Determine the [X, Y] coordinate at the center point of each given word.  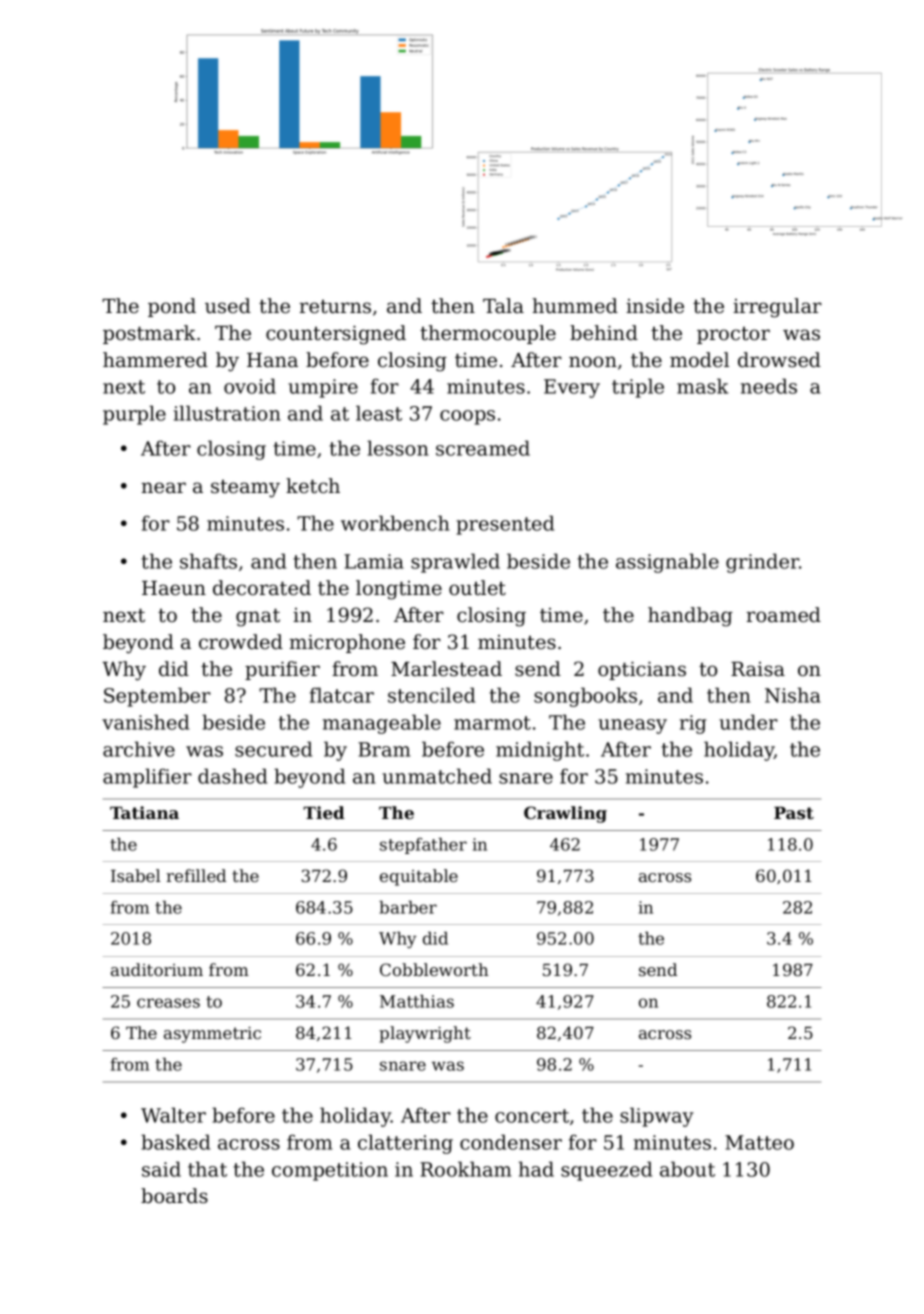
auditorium [157, 969]
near [163, 488]
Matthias [417, 1001]
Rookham [465, 1169]
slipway [657, 1117]
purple [134, 415]
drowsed [779, 360]
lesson [397, 448]
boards [174, 1196]
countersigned [336, 335]
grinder [762, 563]
